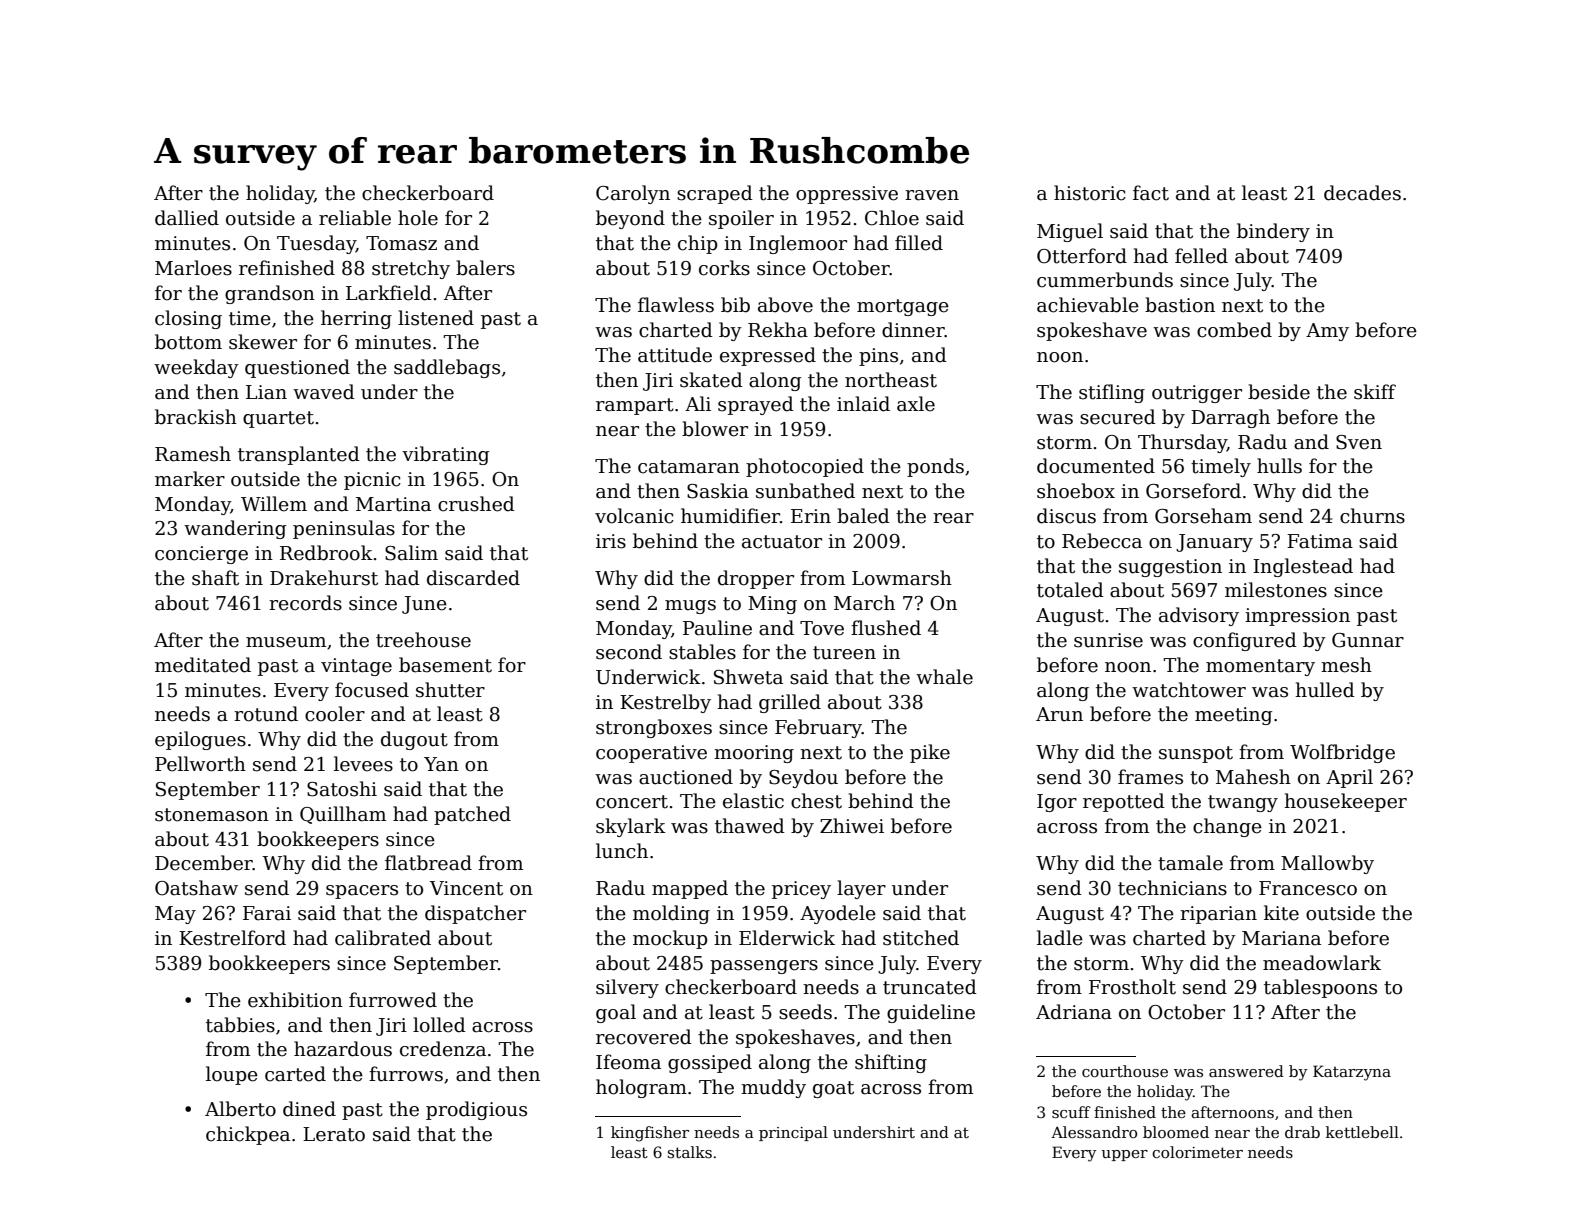 The height and width of the screenshot is (1220, 1579). I want to click on Sven, so click(1359, 442).
